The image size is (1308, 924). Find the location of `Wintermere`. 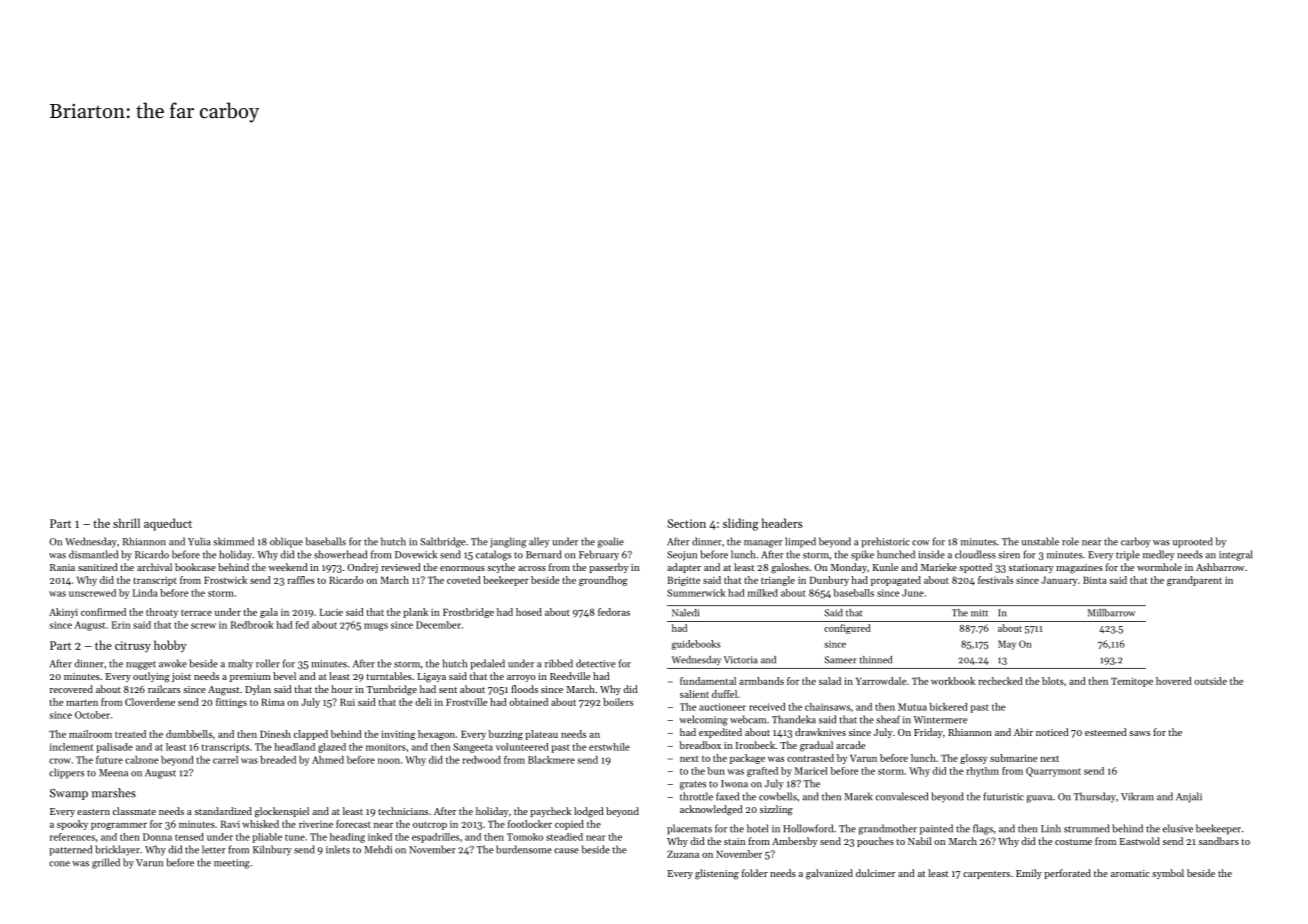

Wintermere is located at coordinates (940, 720).
